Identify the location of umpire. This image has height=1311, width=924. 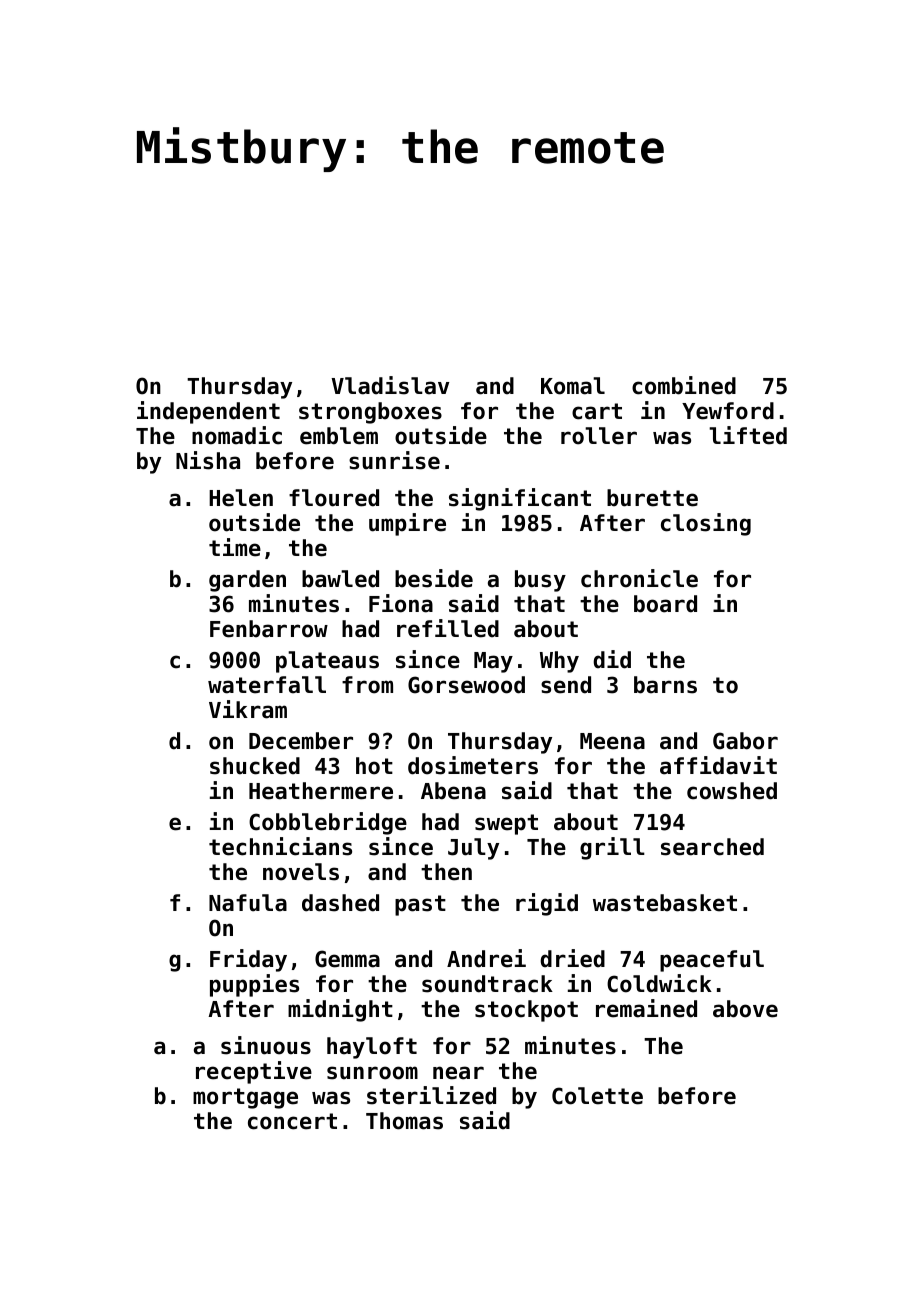
(407, 524).
